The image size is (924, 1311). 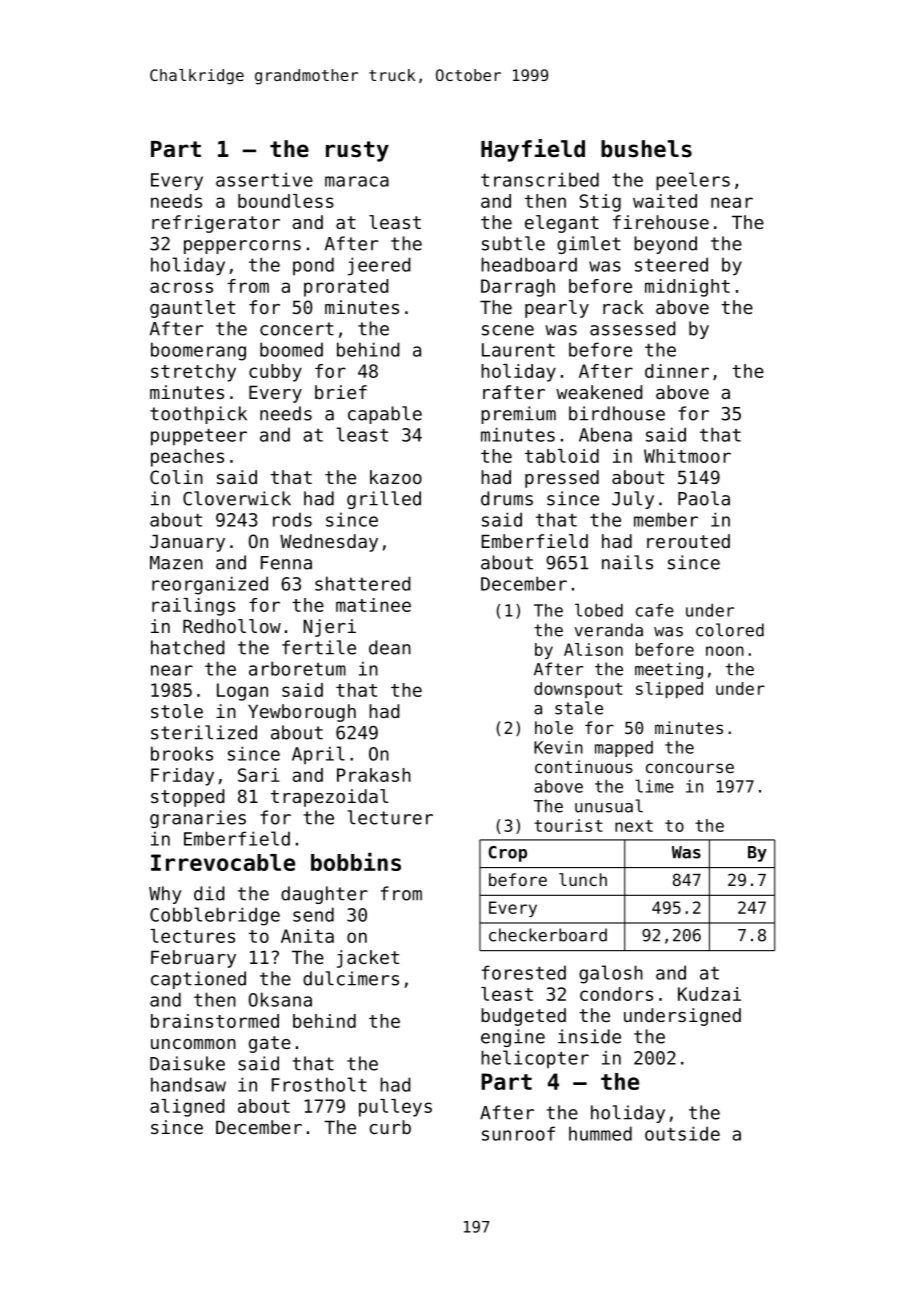 What do you see at coordinates (165, 895) in the screenshot?
I see `Why` at bounding box center [165, 895].
